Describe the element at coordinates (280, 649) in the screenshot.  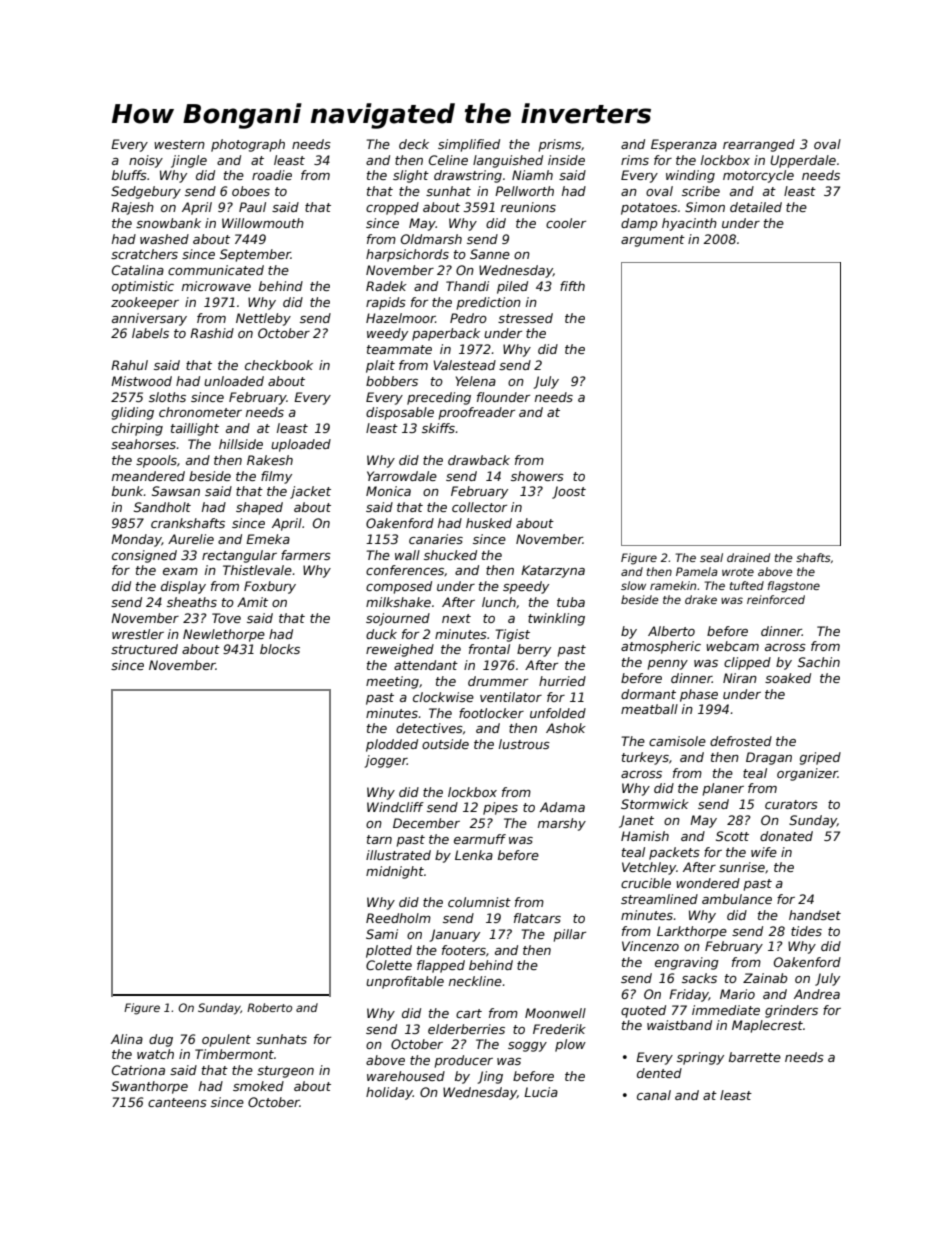
I see `blocks` at that location.
